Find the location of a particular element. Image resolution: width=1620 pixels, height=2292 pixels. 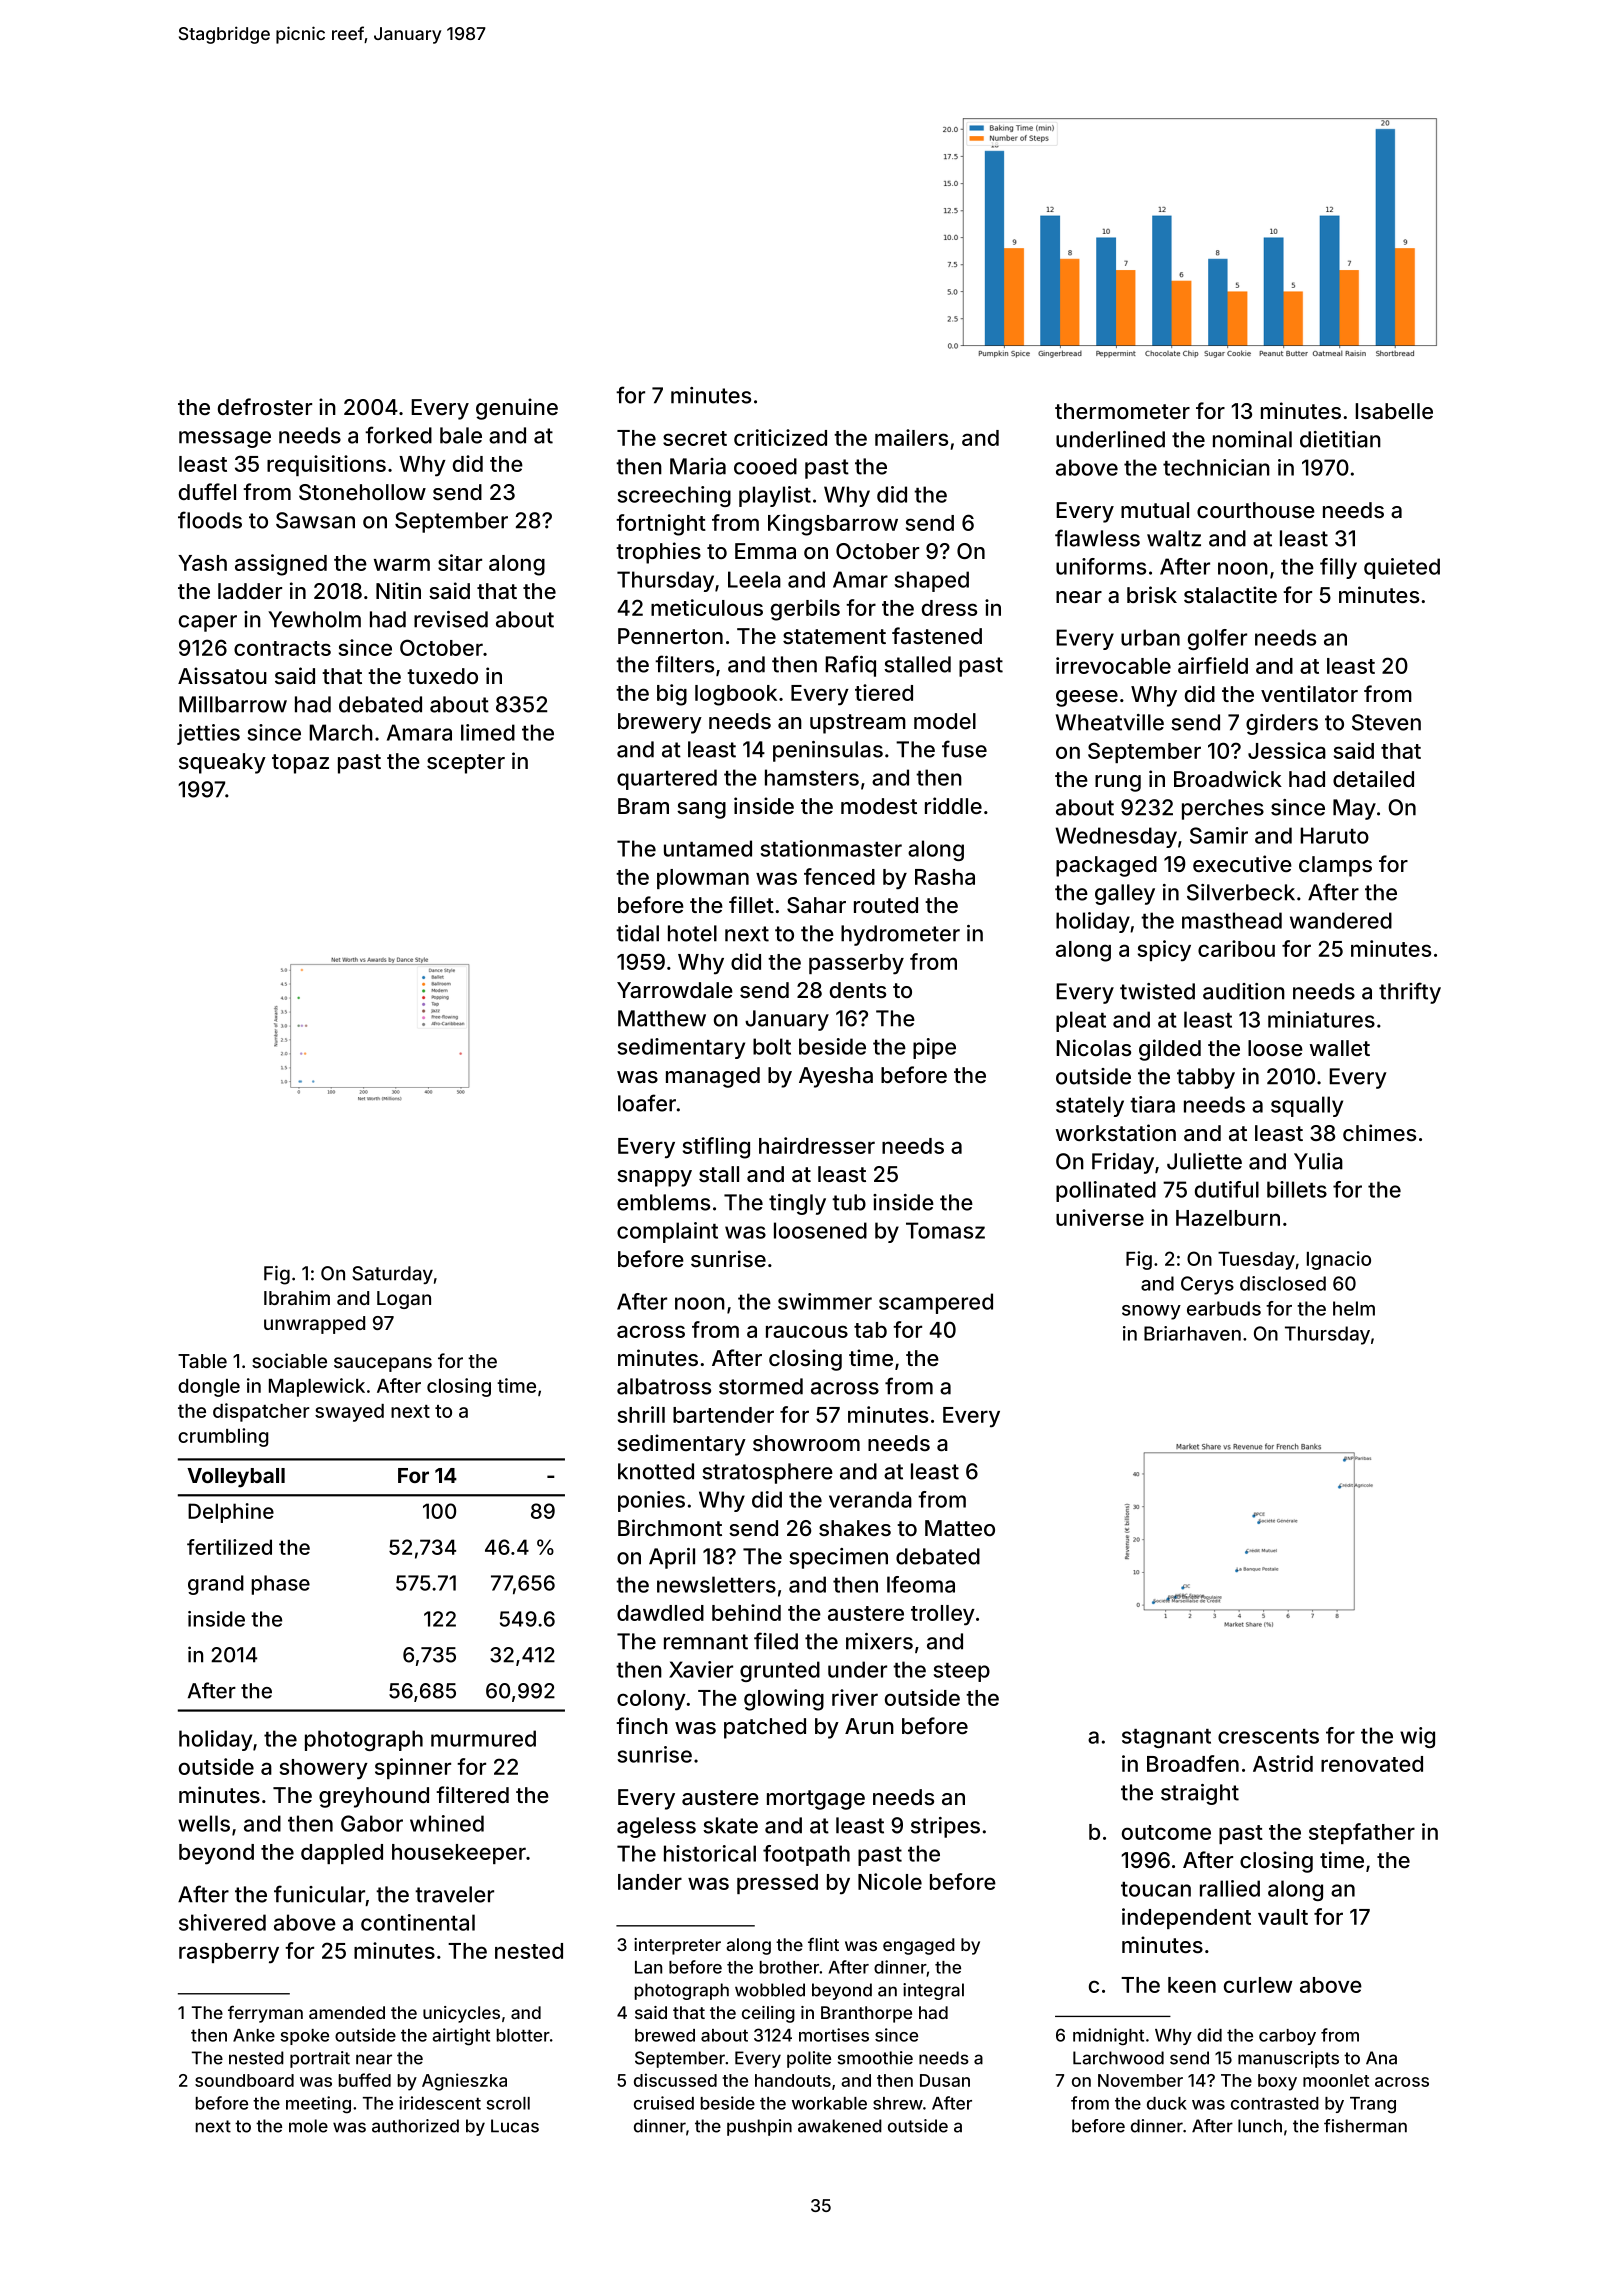

Bram is located at coordinates (643, 806).
